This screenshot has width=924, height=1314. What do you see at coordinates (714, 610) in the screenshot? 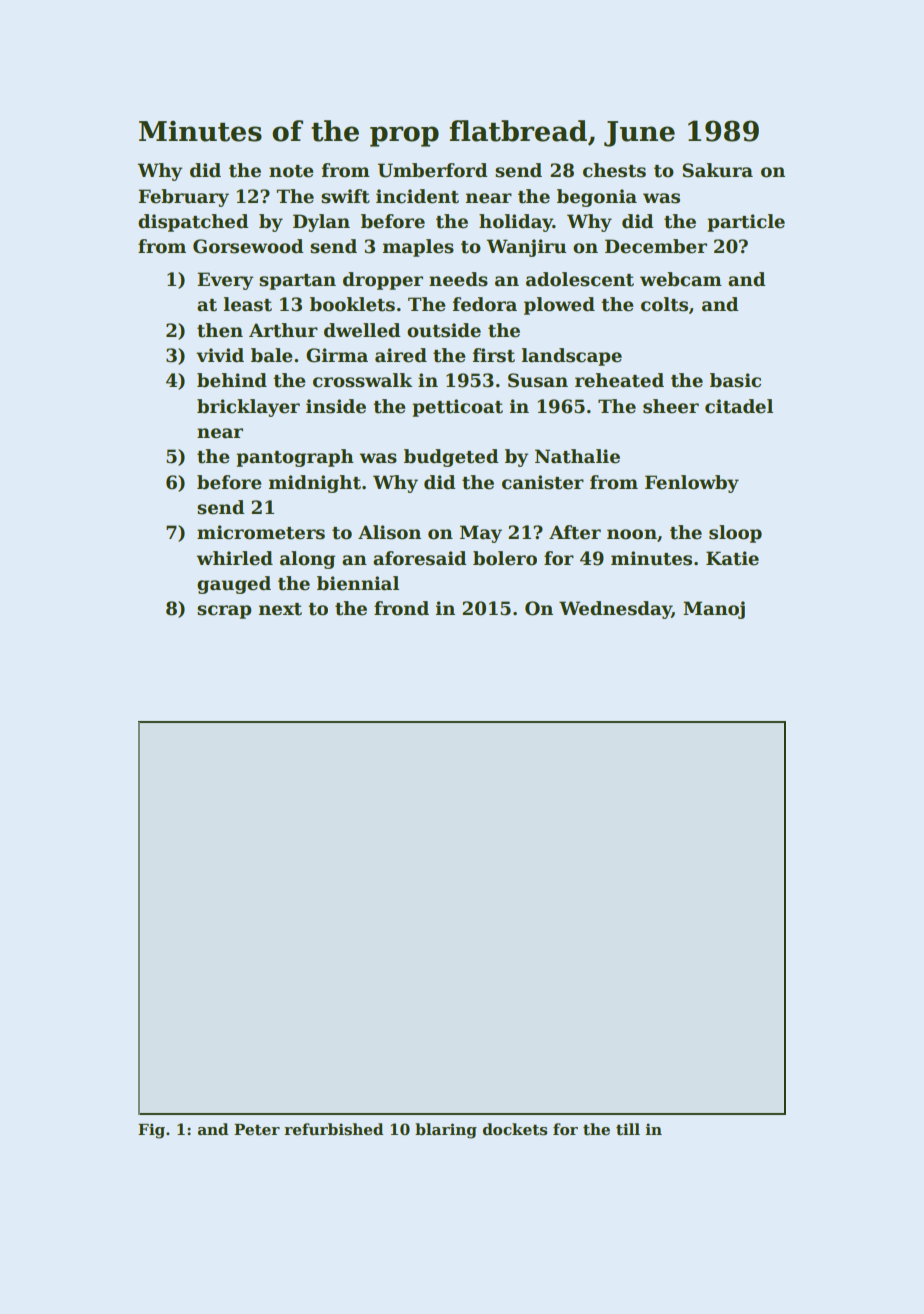
I see `Manoj` at bounding box center [714, 610].
